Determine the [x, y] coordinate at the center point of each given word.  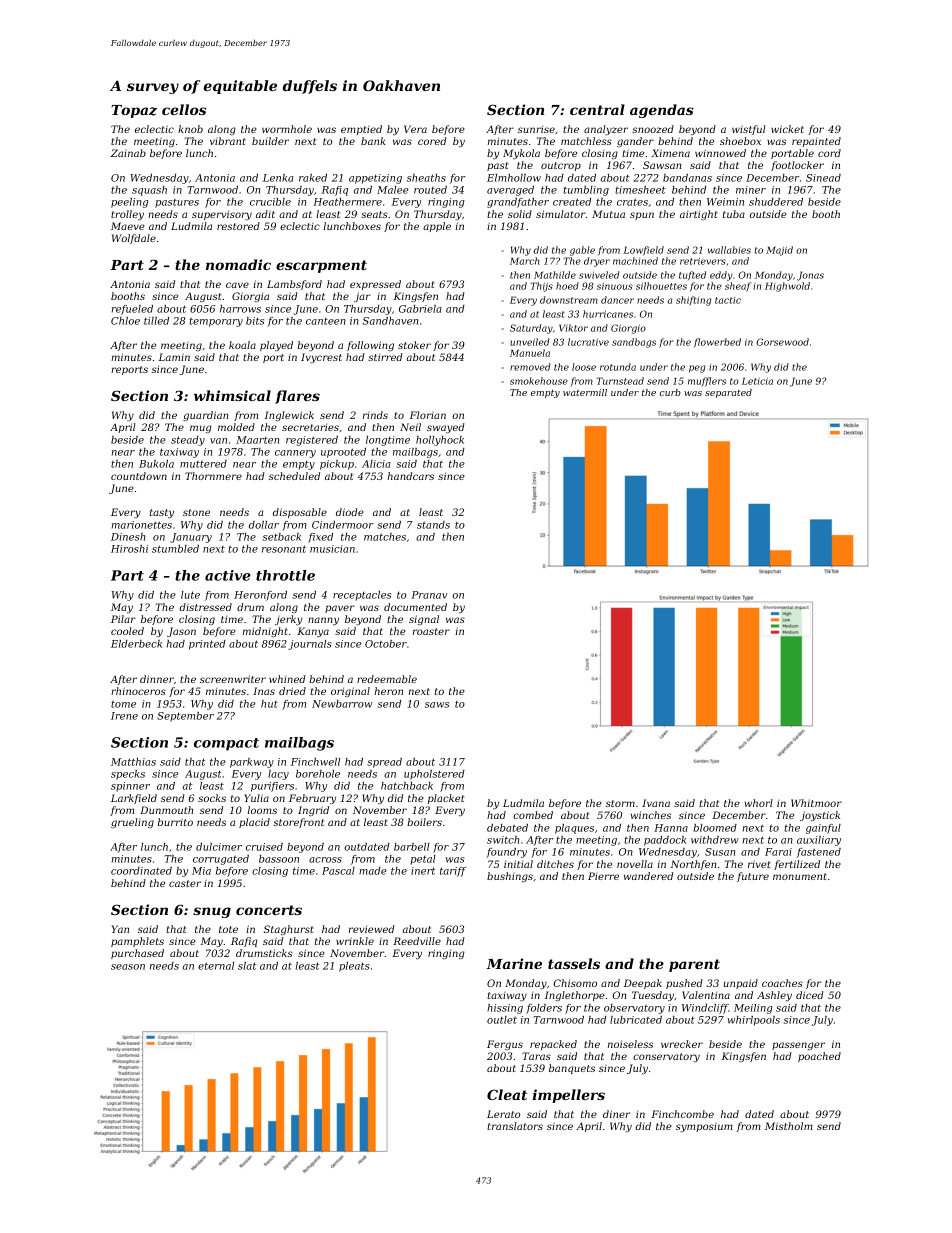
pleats [354, 967]
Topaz [134, 111]
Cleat [507, 1094]
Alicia [376, 464]
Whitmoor [816, 803]
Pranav [429, 595]
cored [432, 141]
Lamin [174, 357]
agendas [662, 111]
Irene [124, 716]
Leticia [757, 381]
